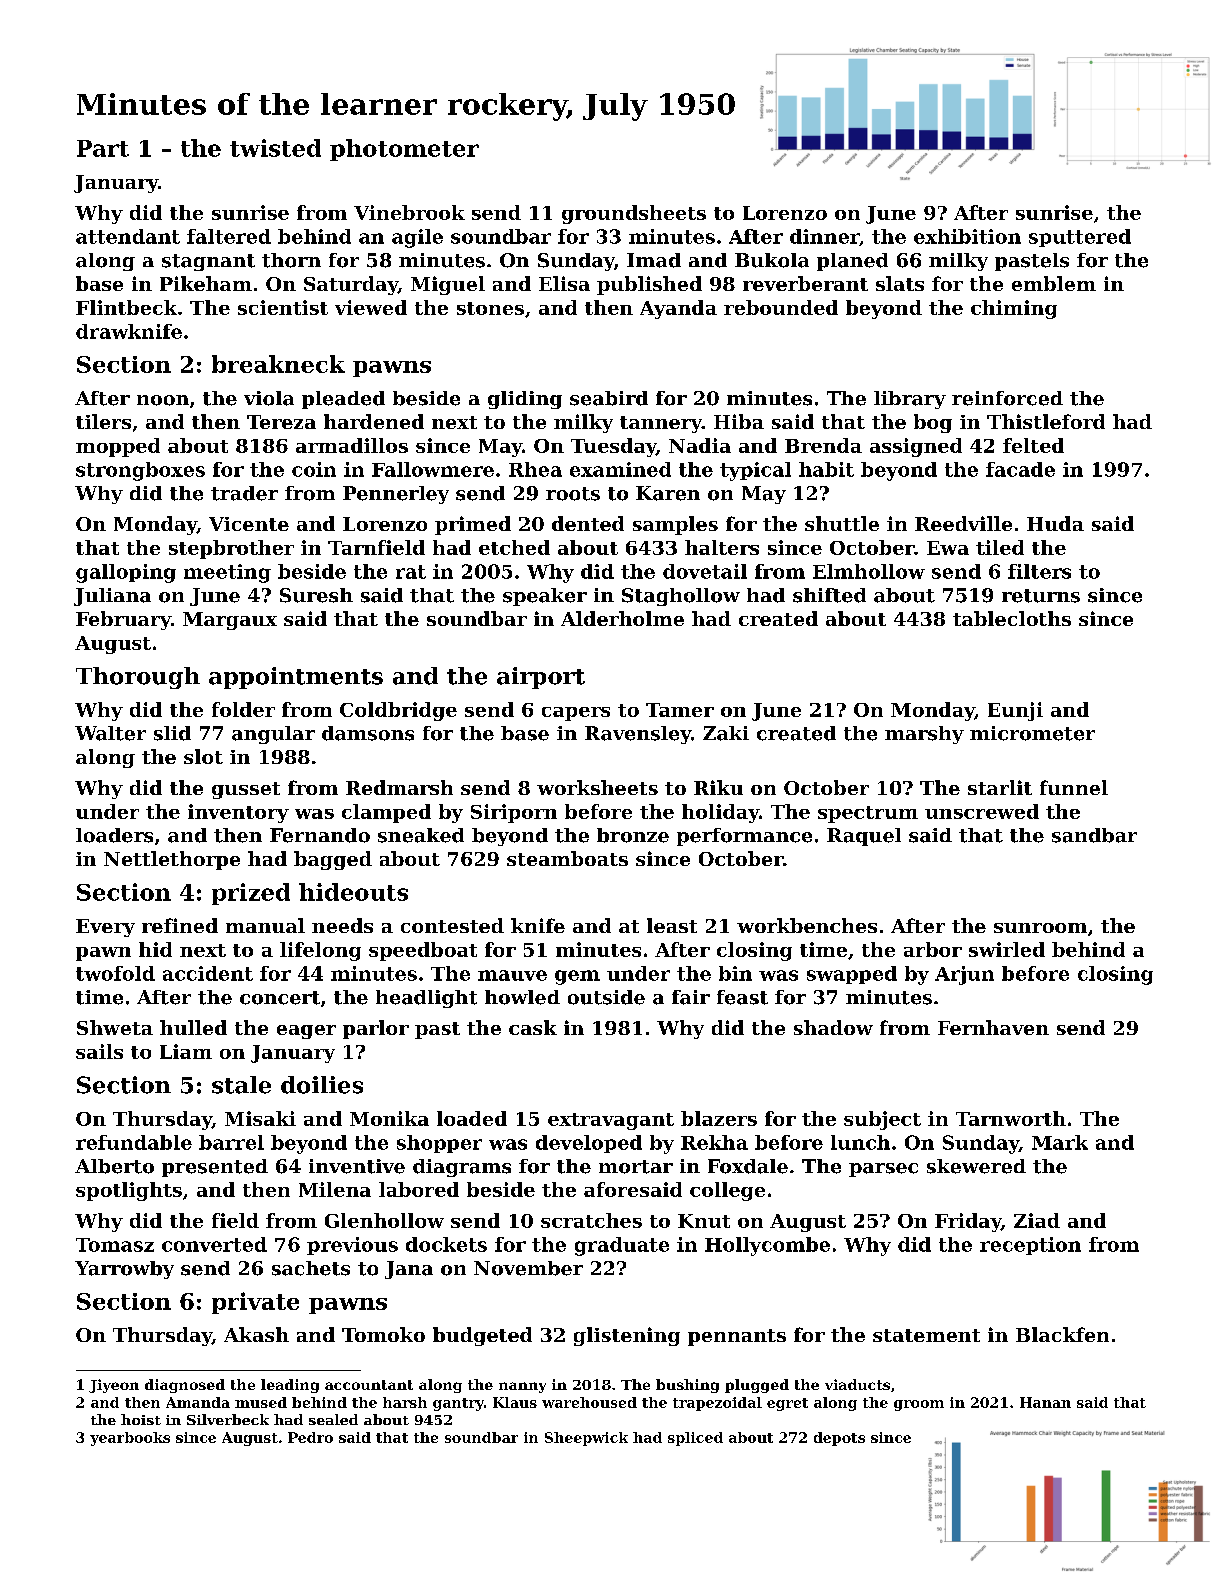 The height and width of the screenshot is (1595, 1232). I want to click on Elmhollow, so click(869, 571).
